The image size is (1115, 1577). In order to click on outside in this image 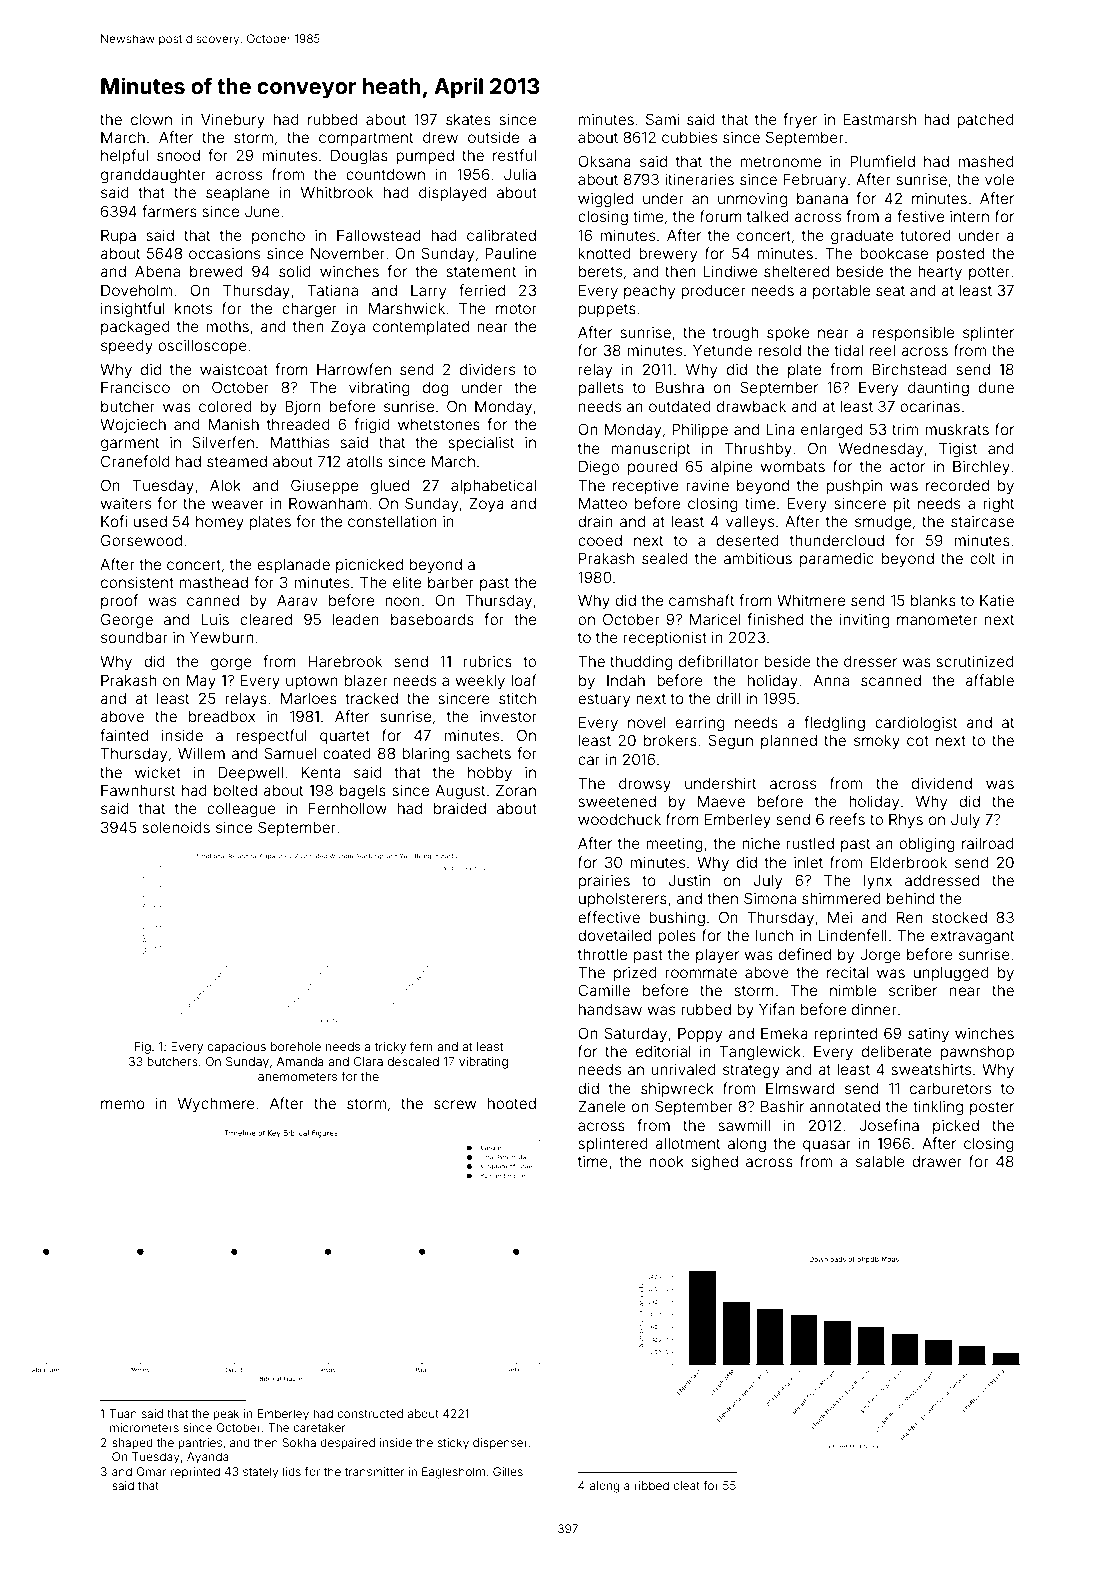, I will do `click(493, 137)`.
